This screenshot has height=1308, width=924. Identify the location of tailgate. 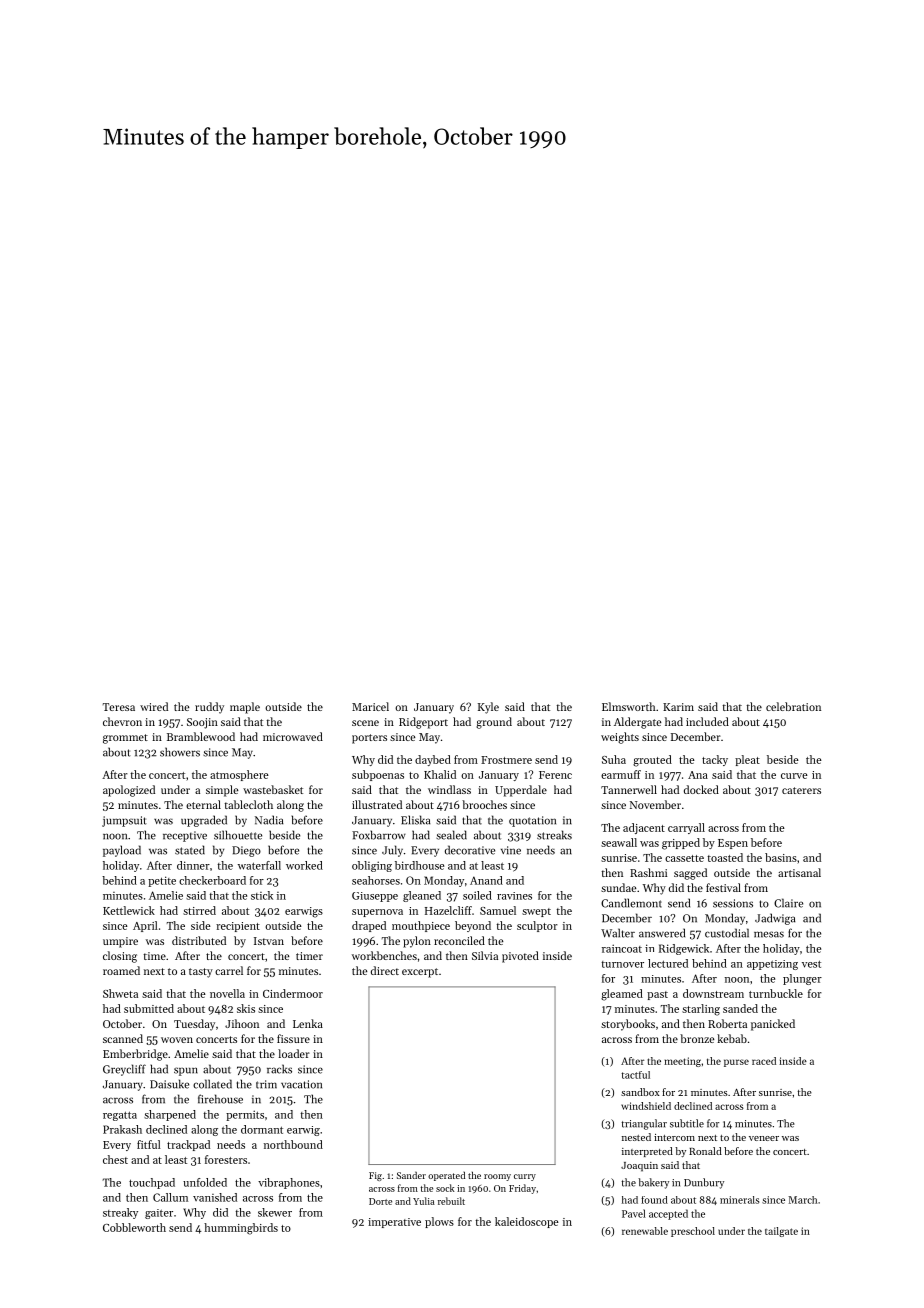
(781, 1232).
